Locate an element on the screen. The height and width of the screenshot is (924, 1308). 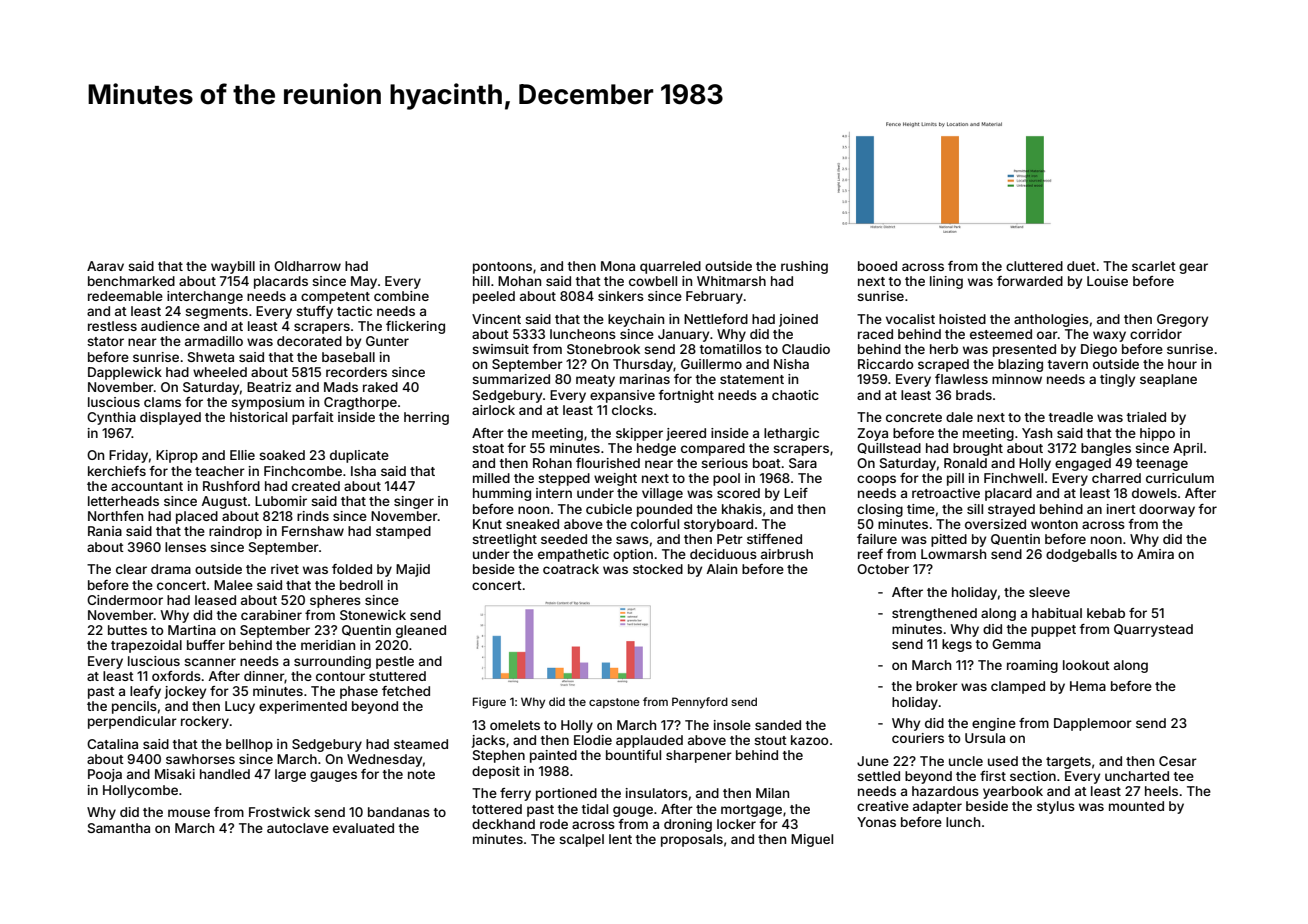
pontoons is located at coordinates (502, 268).
